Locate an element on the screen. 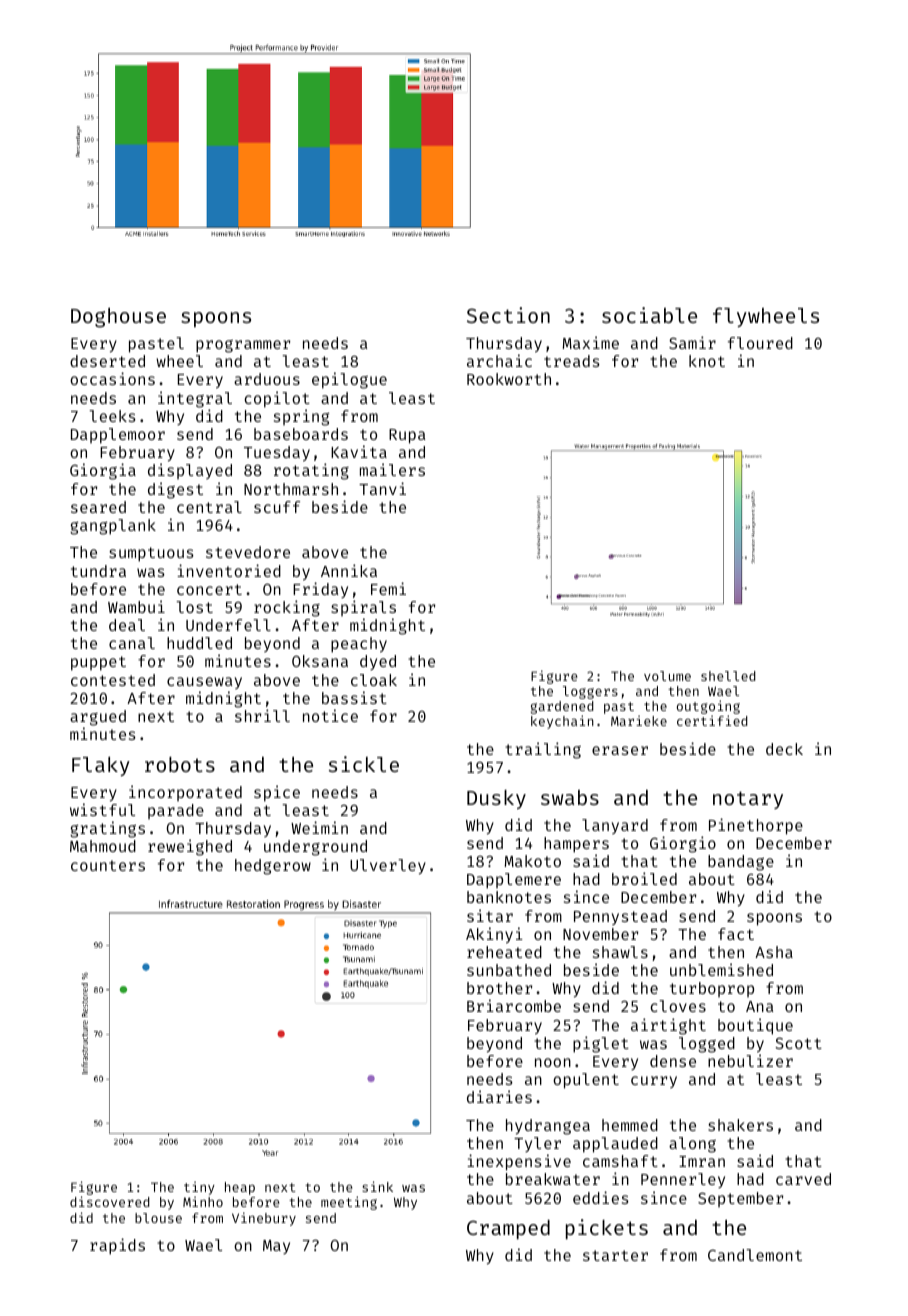 This screenshot has width=908, height=1316. brother is located at coordinates (499, 988).
